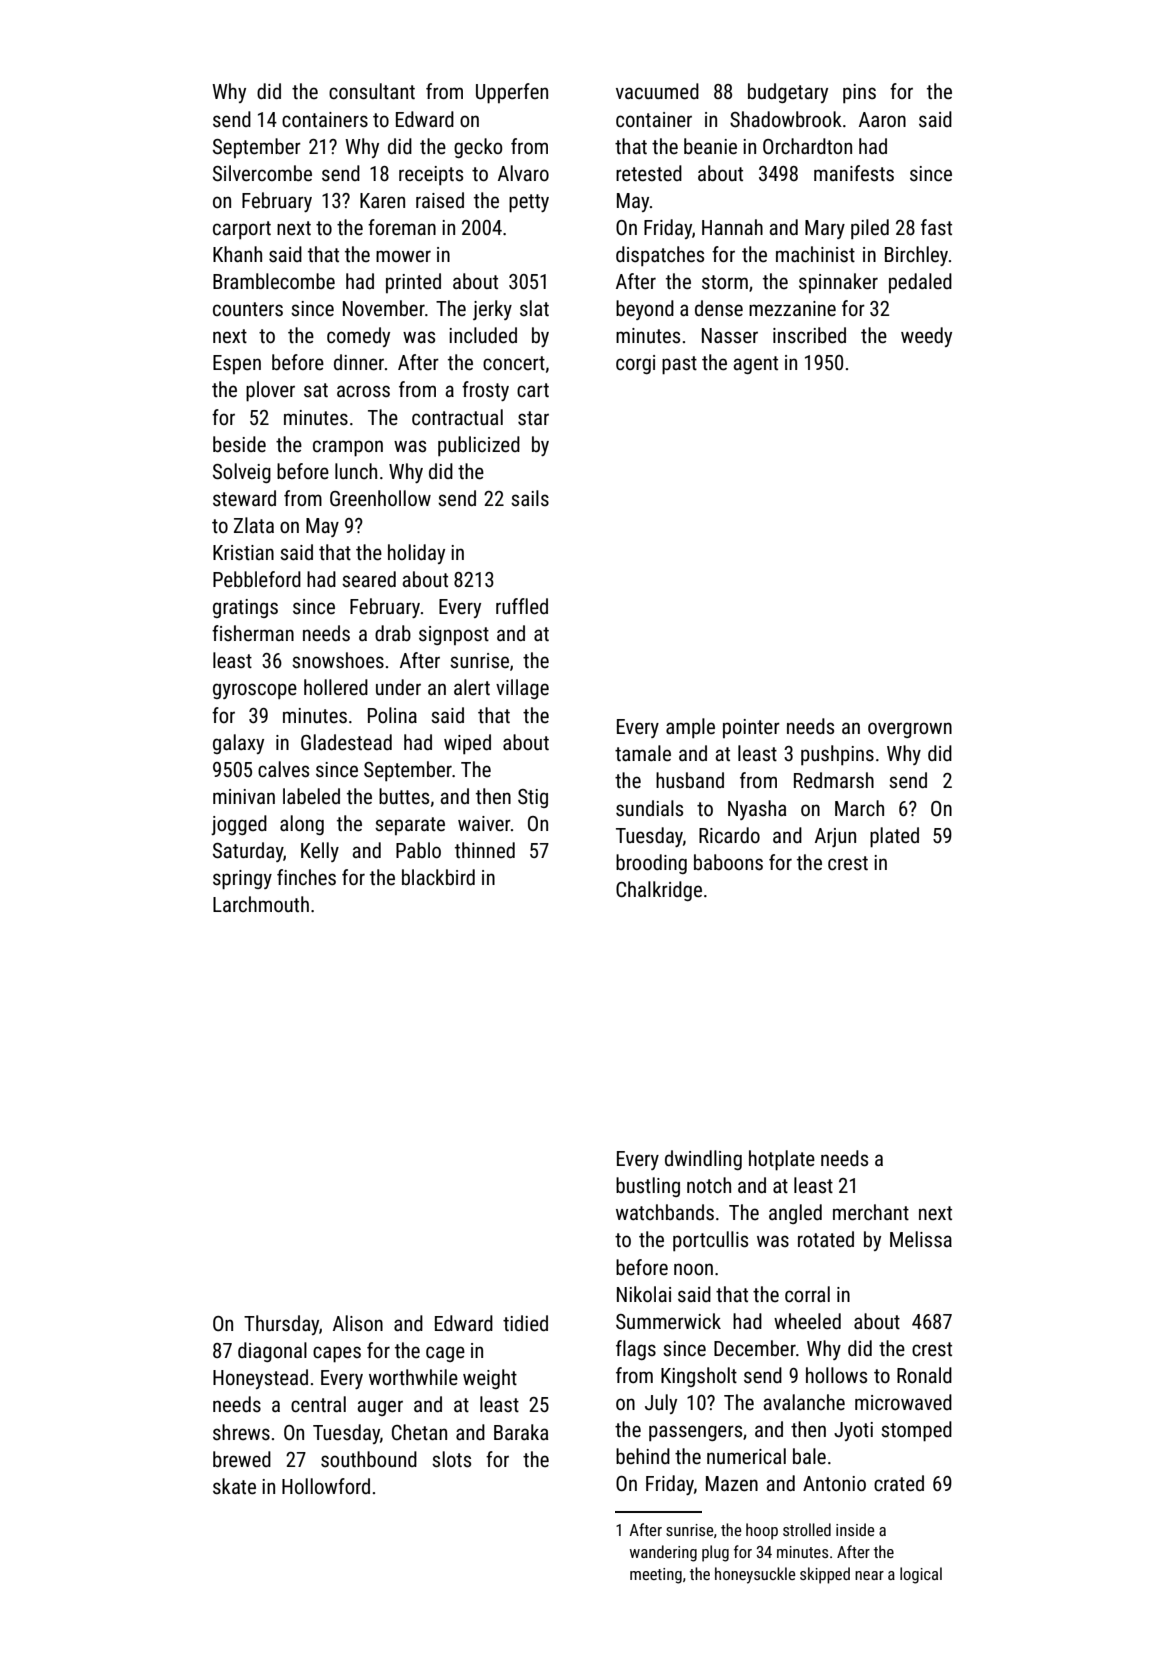  Describe the element at coordinates (751, 728) in the document. I see `pointer` at that location.
